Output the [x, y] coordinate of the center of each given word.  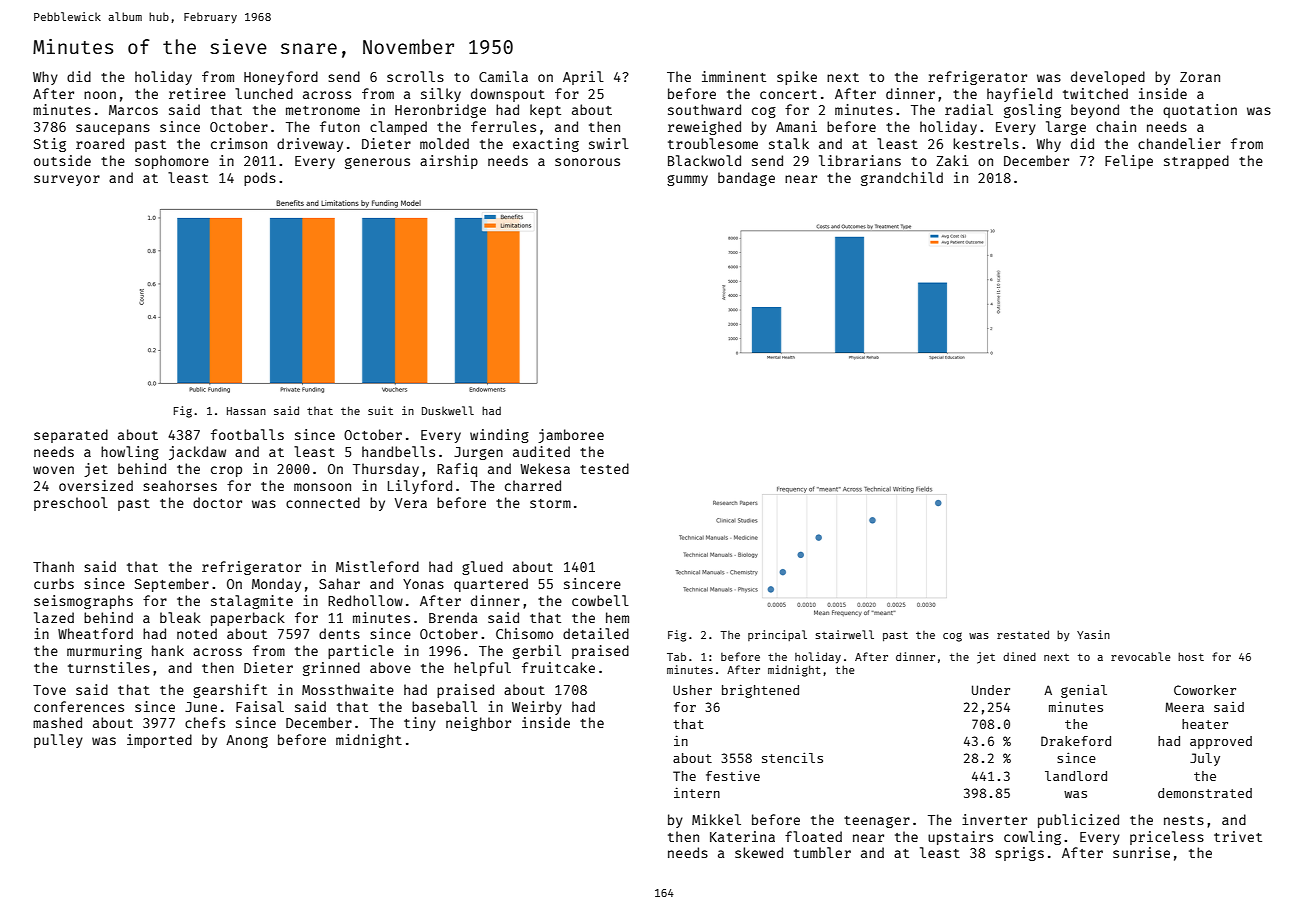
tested [604, 468]
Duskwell [448, 410]
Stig [50, 145]
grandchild [902, 179]
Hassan [246, 411]
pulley [58, 741]
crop [226, 471]
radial [969, 109]
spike [797, 78]
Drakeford [1076, 741]
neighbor [478, 724]
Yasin [1093, 634]
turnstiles [109, 667]
